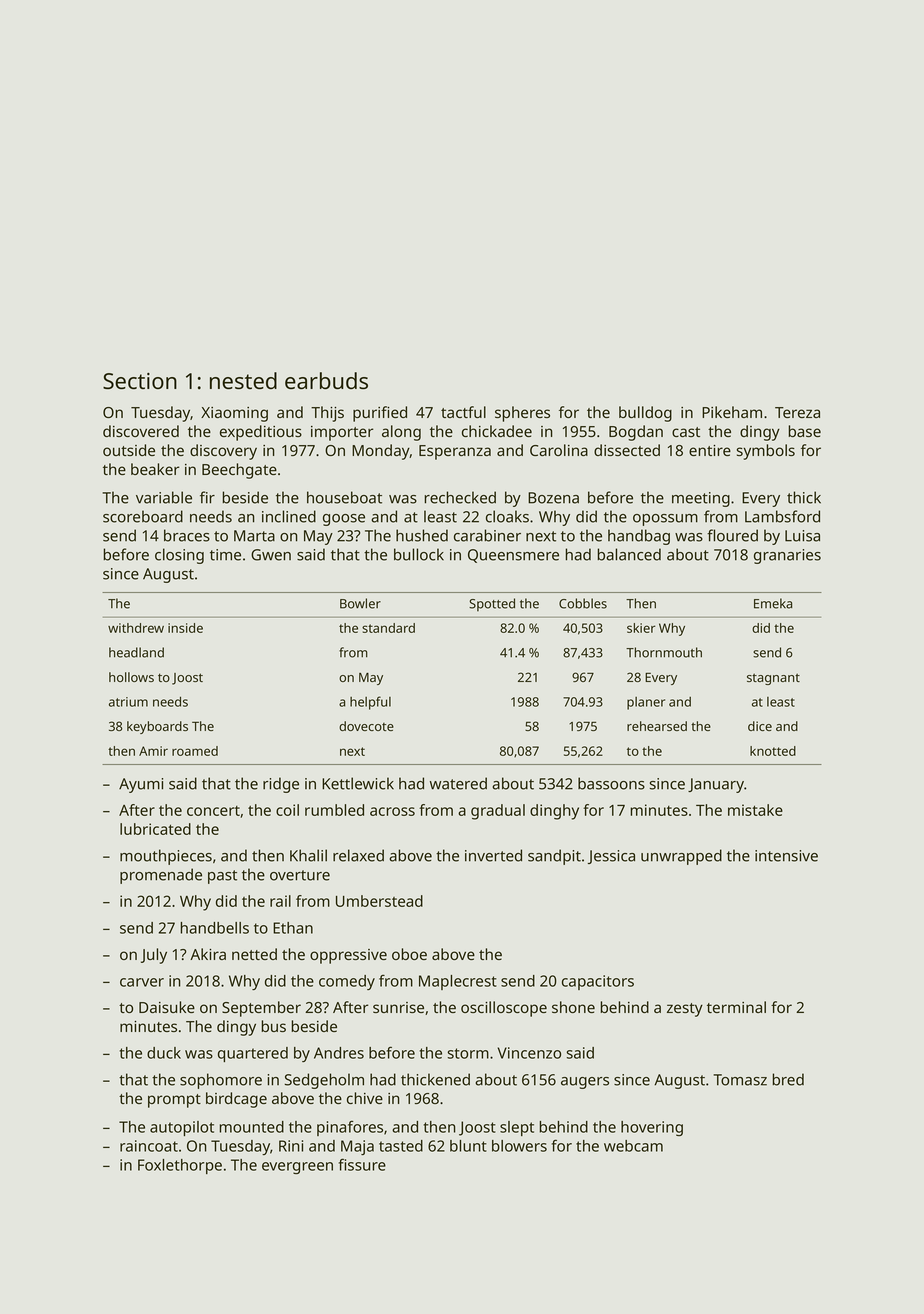 The height and width of the screenshot is (1314, 924). What do you see at coordinates (487, 535) in the screenshot?
I see `carabiner` at bounding box center [487, 535].
